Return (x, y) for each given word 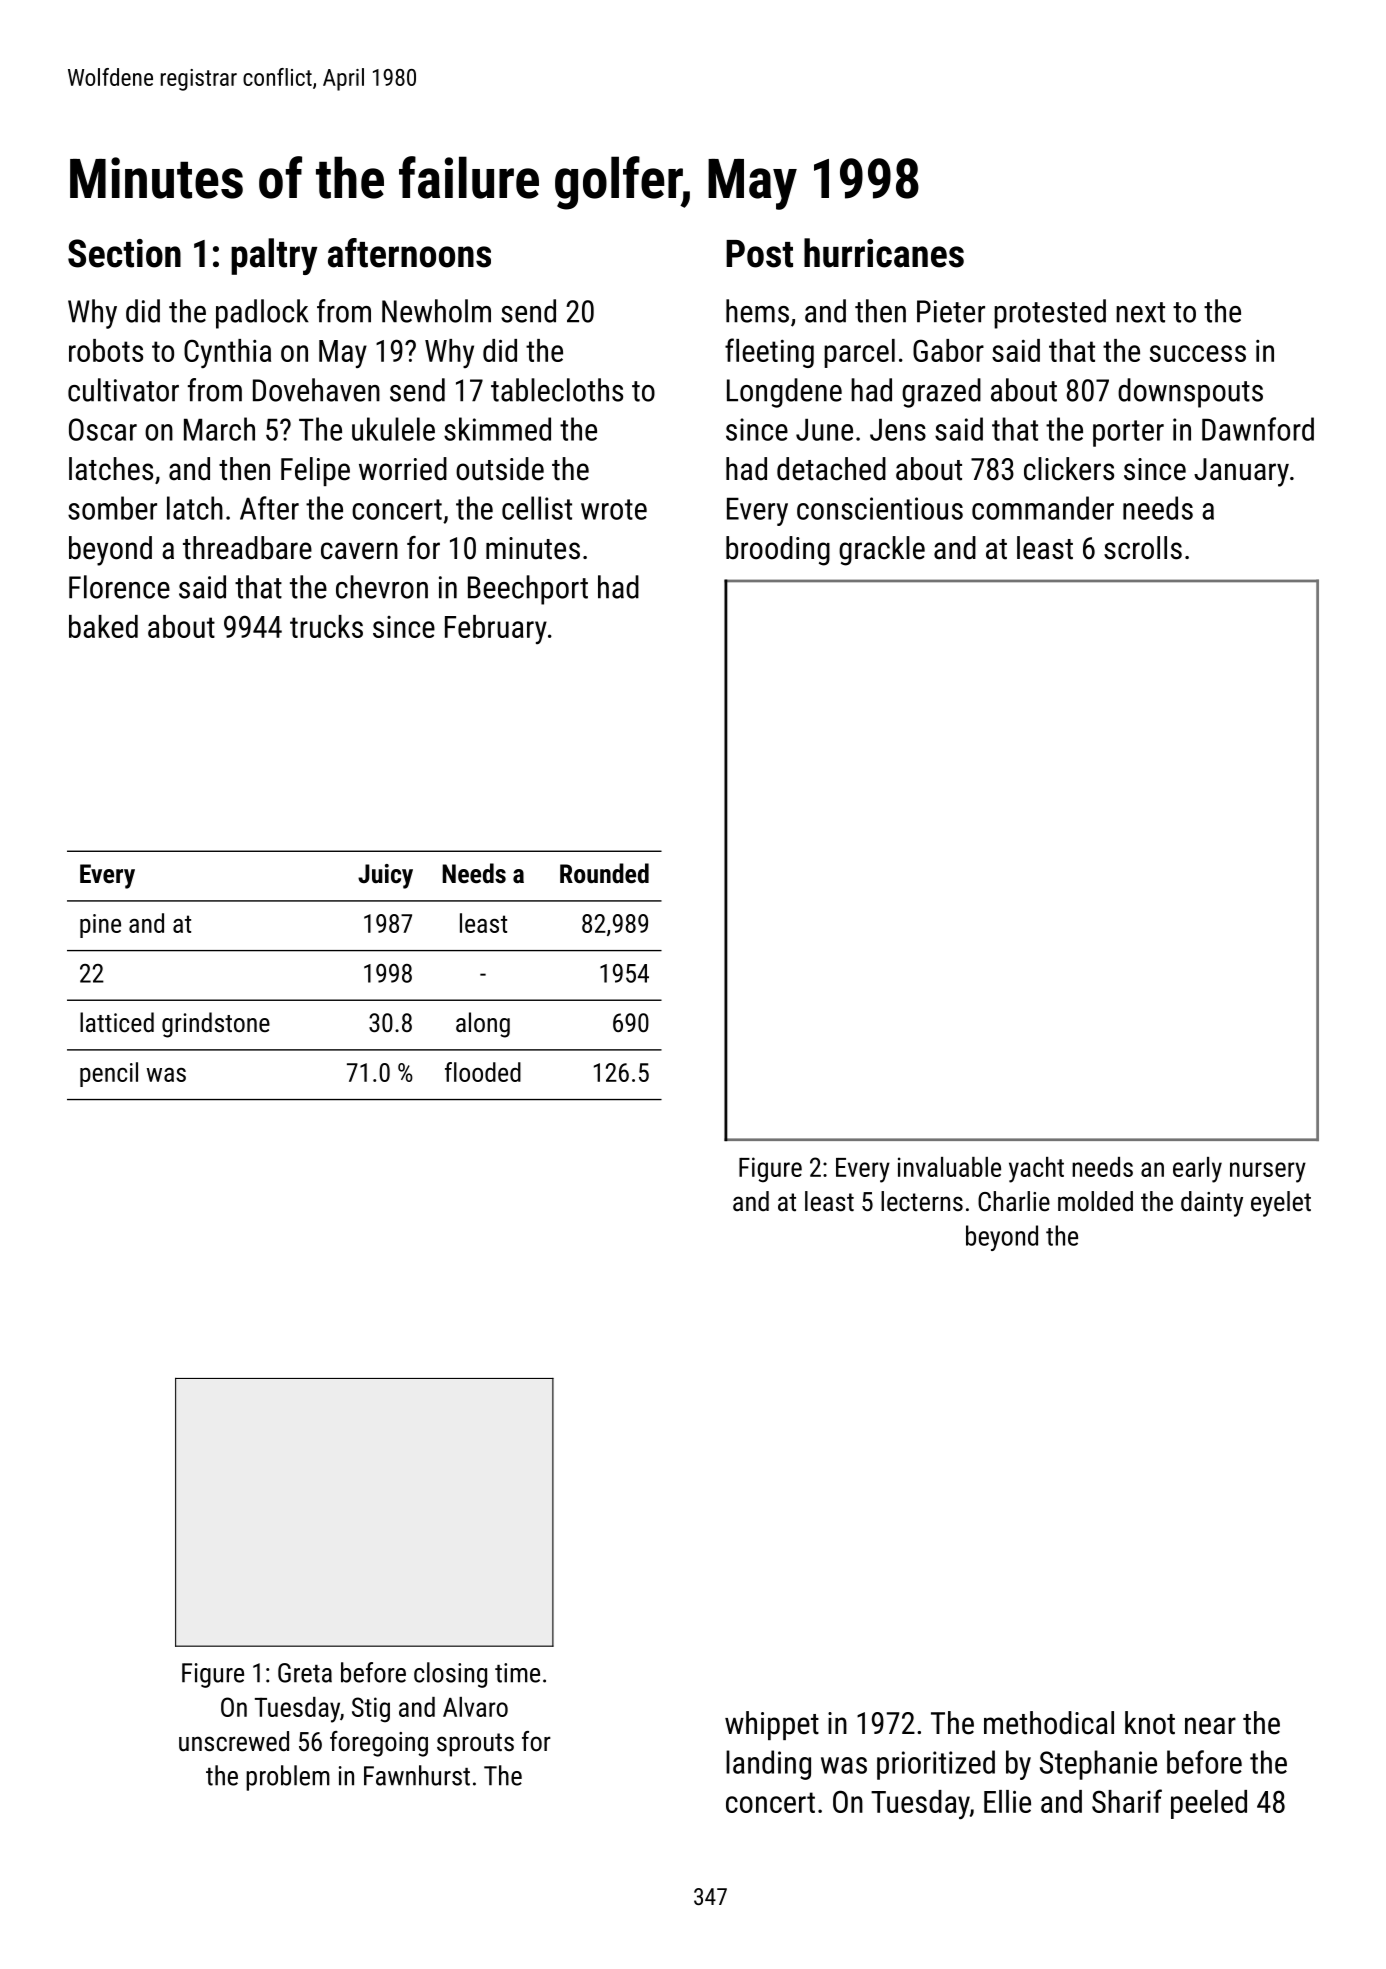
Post (759, 254)
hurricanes (884, 253)
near (1210, 1726)
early (1197, 1170)
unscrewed (234, 1741)
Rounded (604, 873)
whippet (772, 1725)
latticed (117, 1022)
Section (124, 253)
